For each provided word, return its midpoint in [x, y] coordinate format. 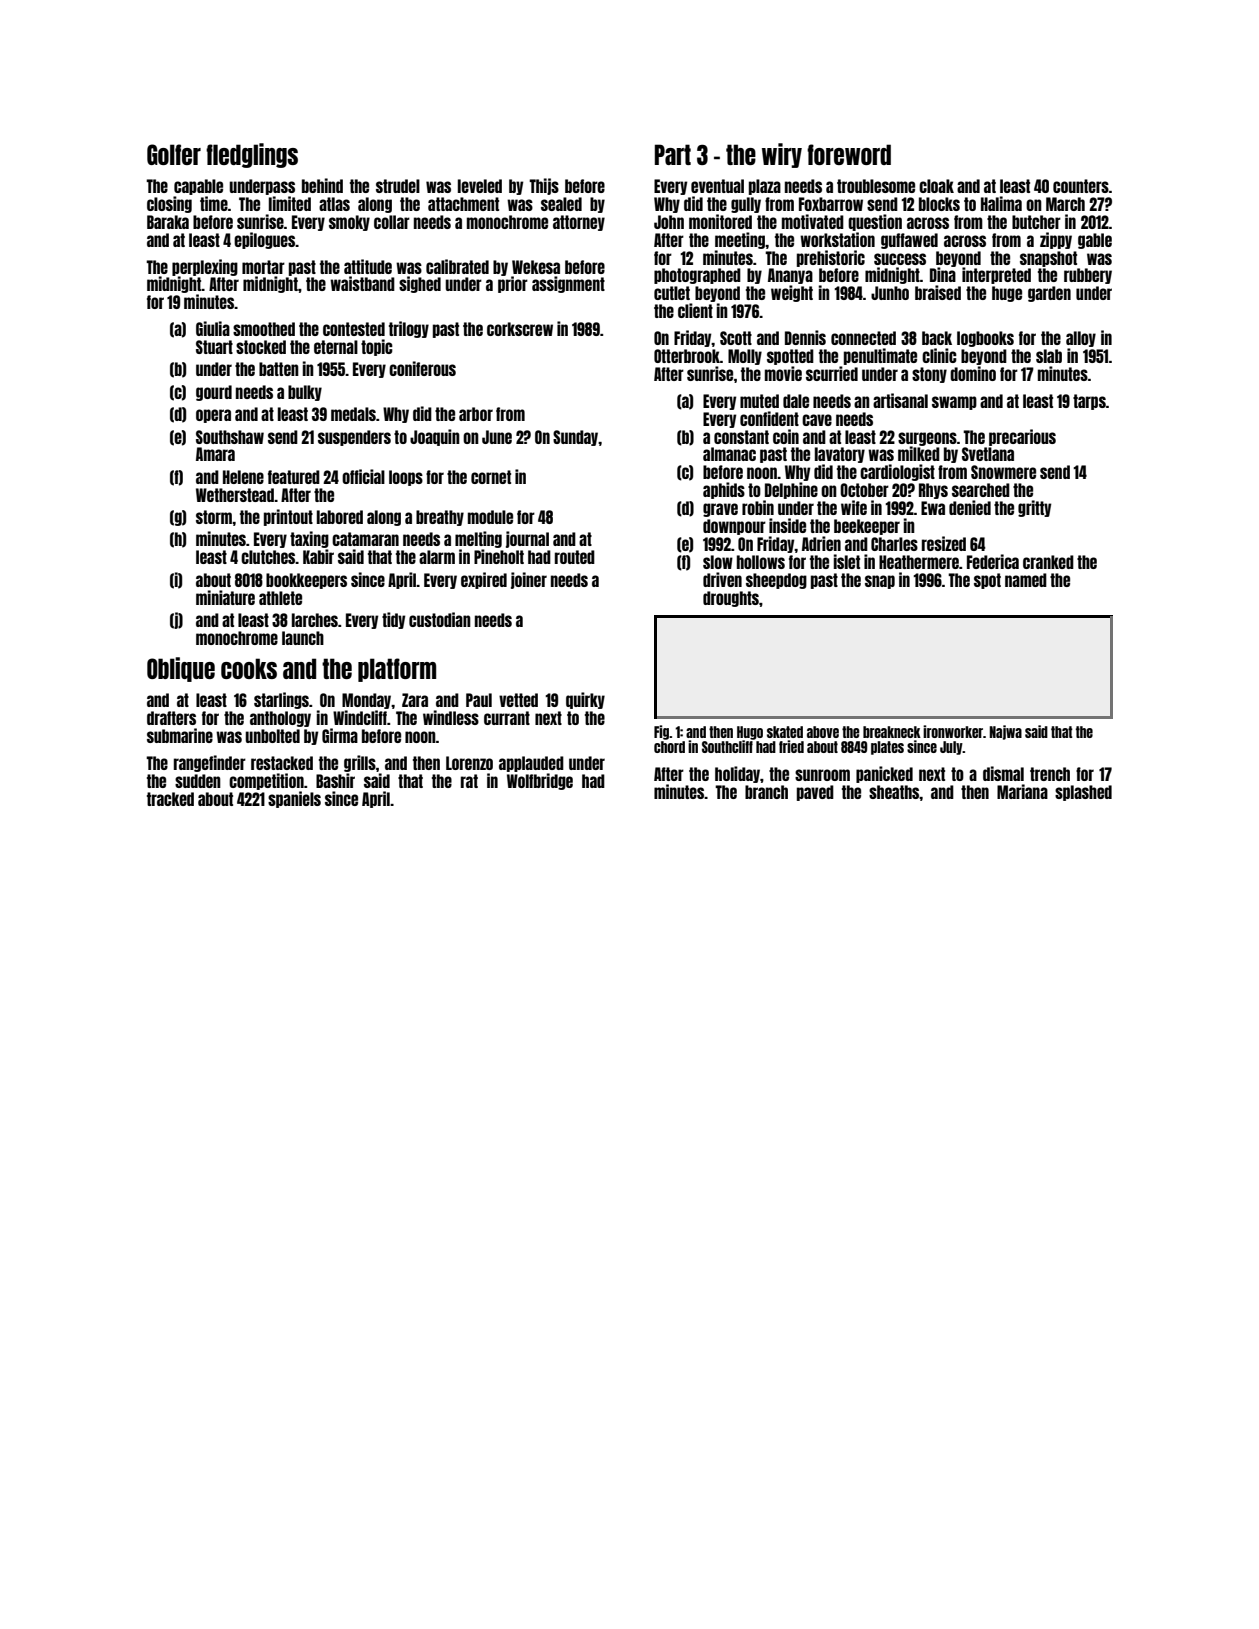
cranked [1048, 562]
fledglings [252, 155]
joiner [529, 580]
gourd [214, 393]
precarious [1022, 437]
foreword [849, 154]
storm [214, 517]
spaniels [294, 799]
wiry [782, 155]
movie [783, 373]
